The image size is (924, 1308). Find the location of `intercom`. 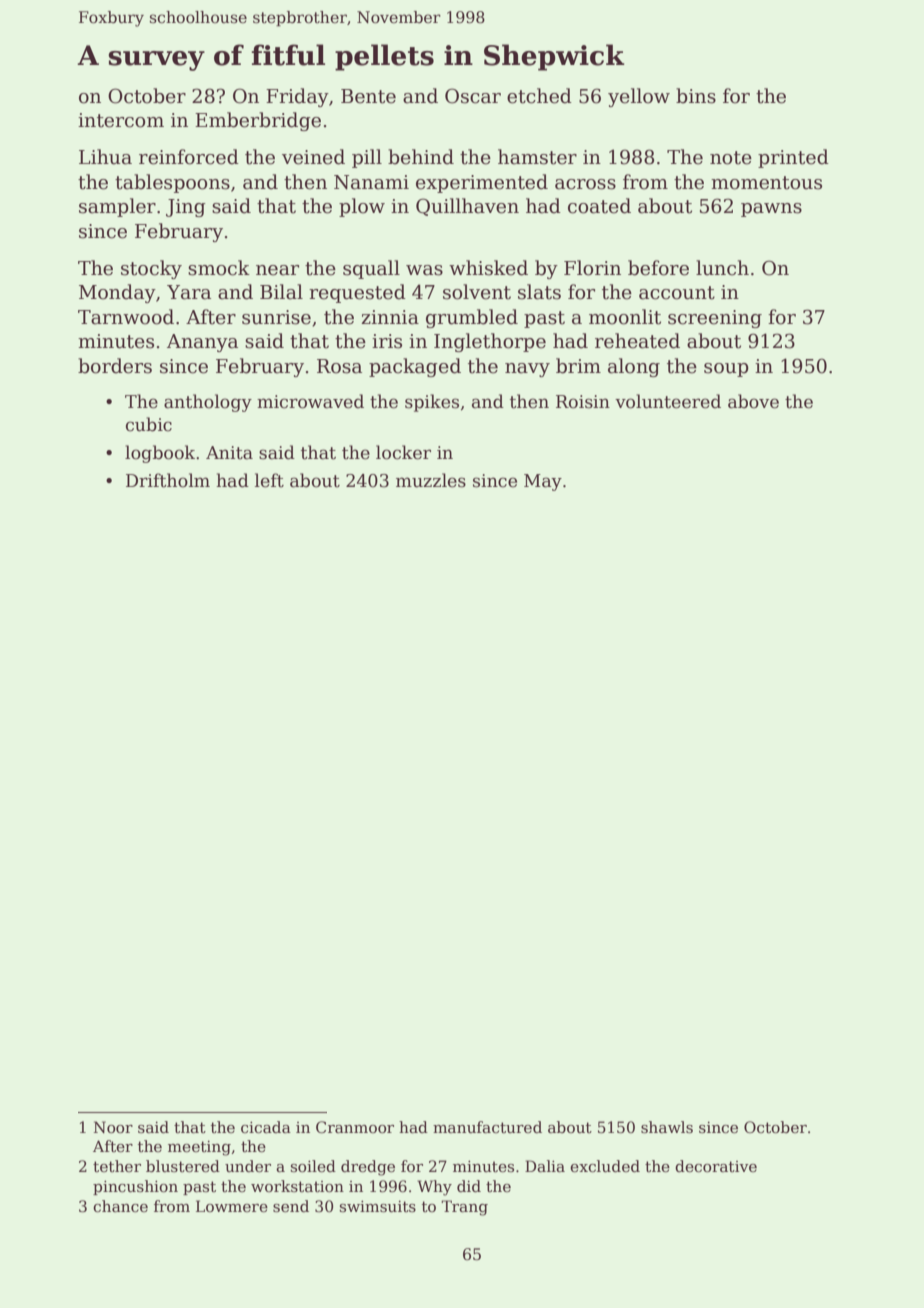

intercom is located at coordinates (121, 120).
